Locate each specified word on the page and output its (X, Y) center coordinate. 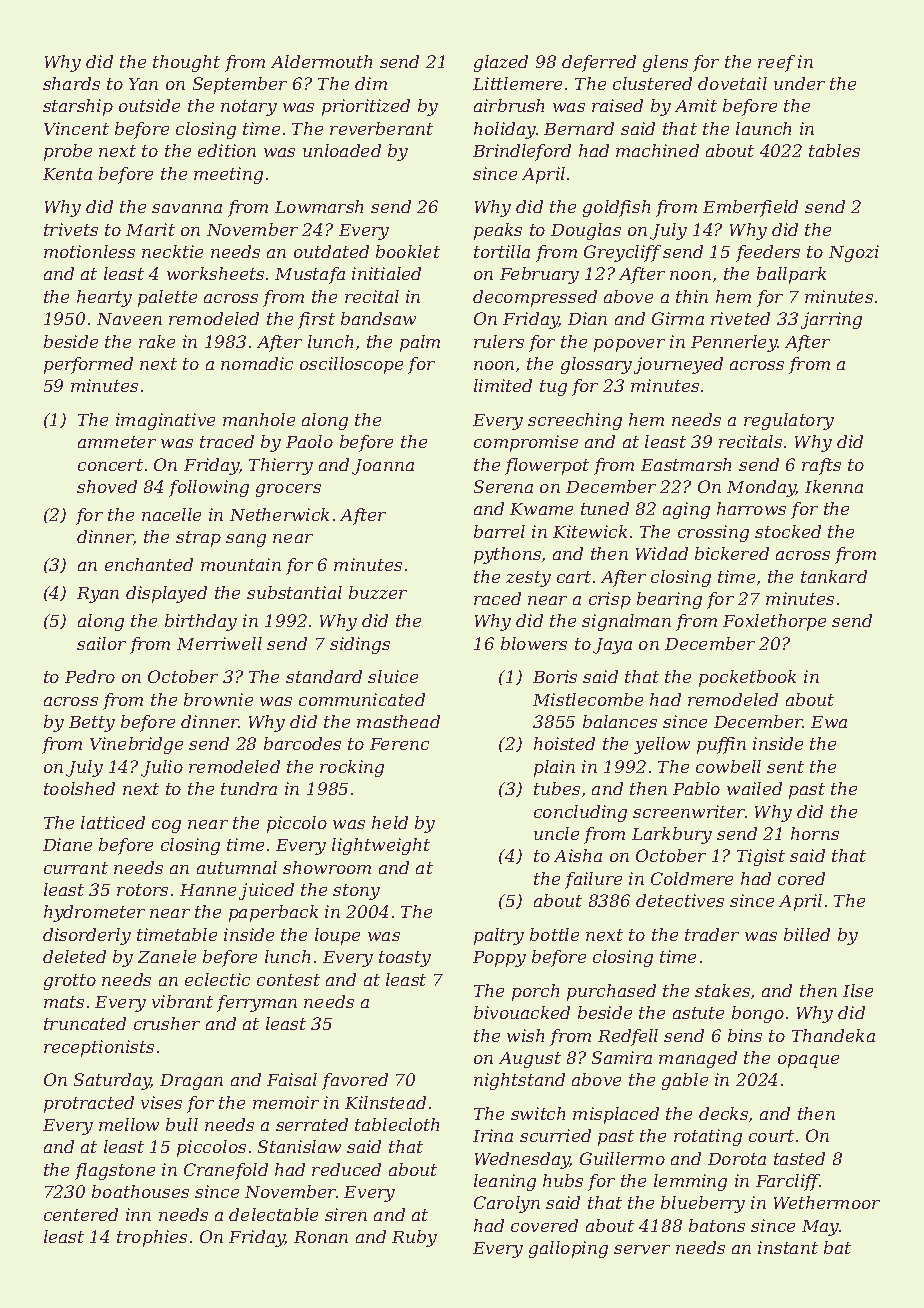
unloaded (342, 150)
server (642, 1249)
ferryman (257, 1003)
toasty (405, 959)
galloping (568, 1249)
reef (776, 63)
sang (246, 540)
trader (712, 934)
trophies (152, 1238)
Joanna (383, 467)
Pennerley (734, 343)
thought (186, 63)
